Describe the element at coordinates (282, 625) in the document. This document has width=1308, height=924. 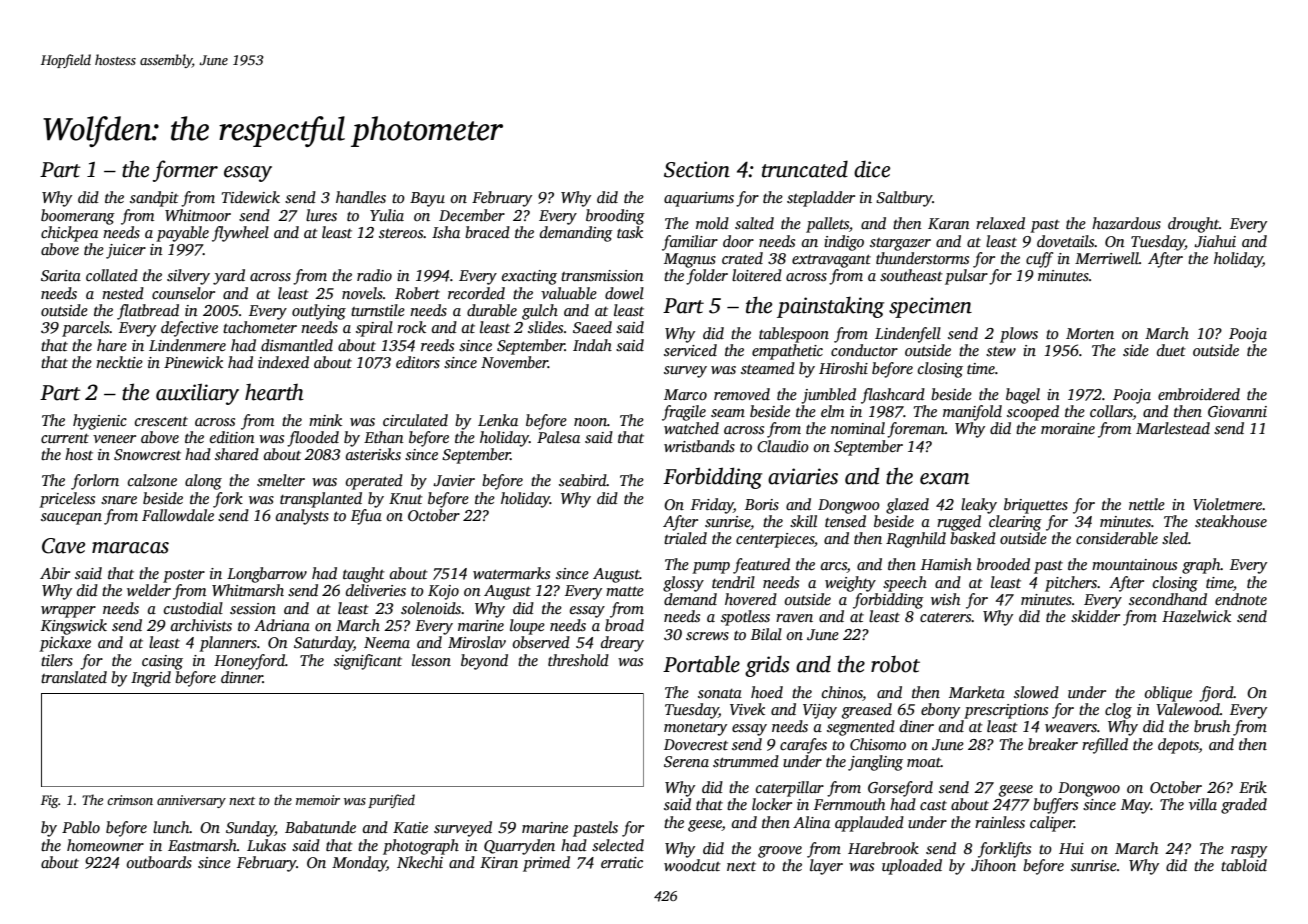
I see `Adriana` at that location.
